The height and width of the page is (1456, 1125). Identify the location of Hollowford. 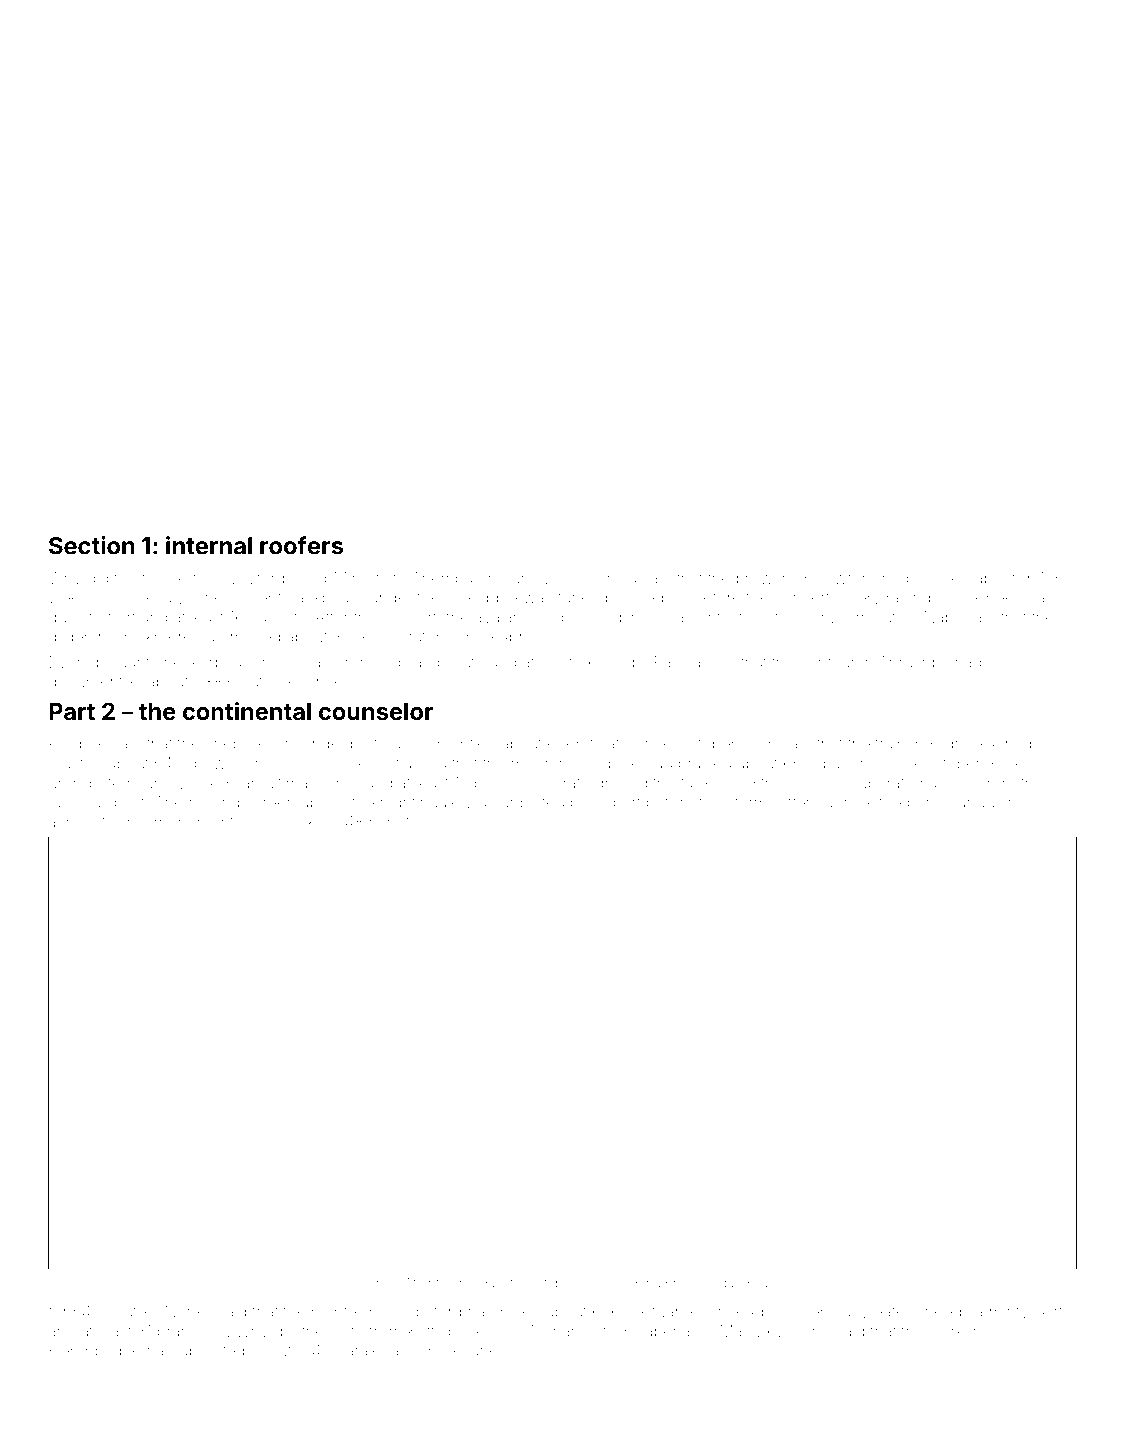
(836, 577).
